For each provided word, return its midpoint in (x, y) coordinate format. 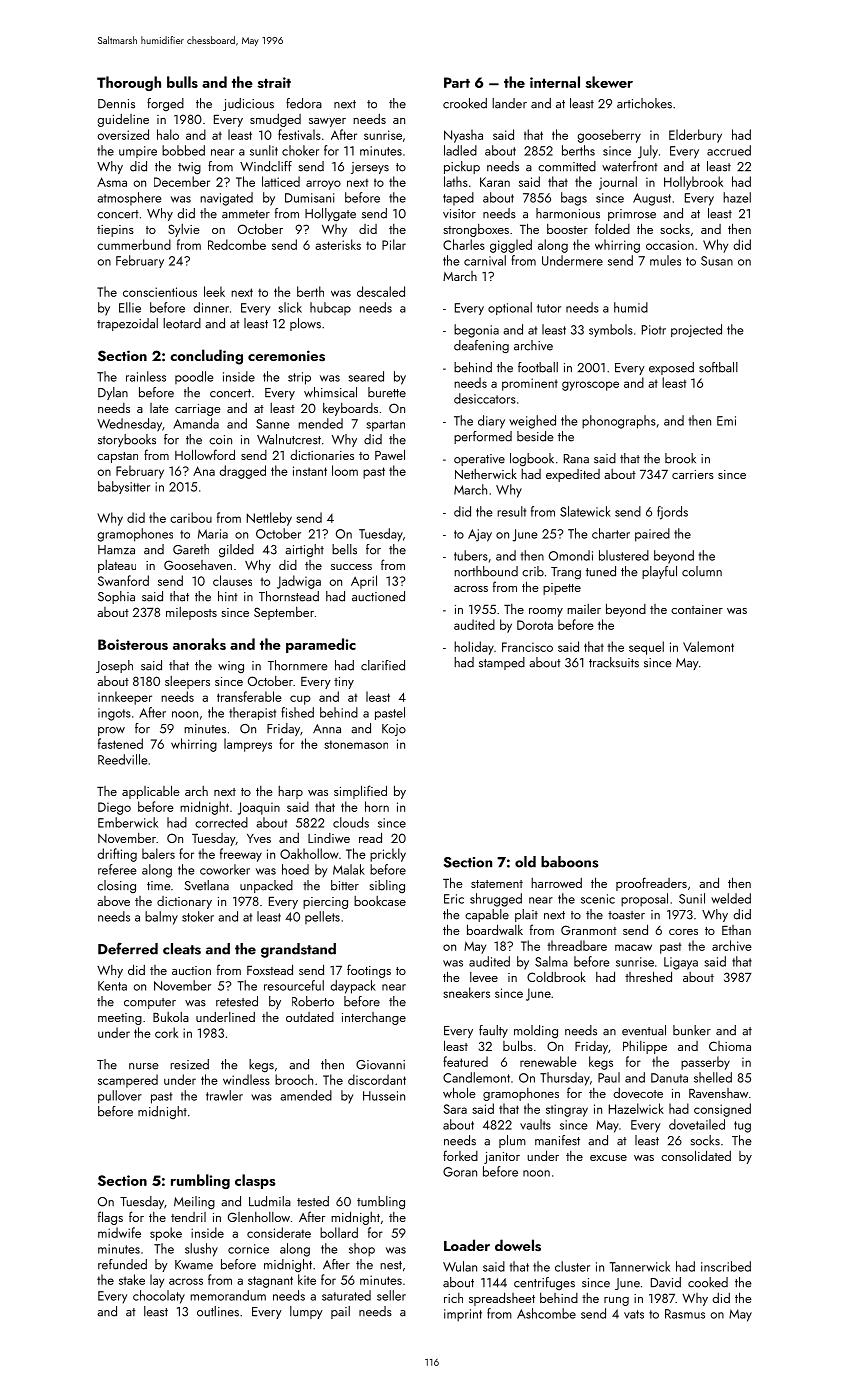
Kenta (112, 986)
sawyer (327, 122)
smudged (275, 120)
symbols (611, 330)
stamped (502, 663)
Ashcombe (546, 1313)
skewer (609, 82)
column (702, 571)
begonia (476, 331)
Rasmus (685, 1314)
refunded (122, 1264)
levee (484, 977)
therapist (252, 713)
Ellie (130, 307)
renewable (548, 1061)
